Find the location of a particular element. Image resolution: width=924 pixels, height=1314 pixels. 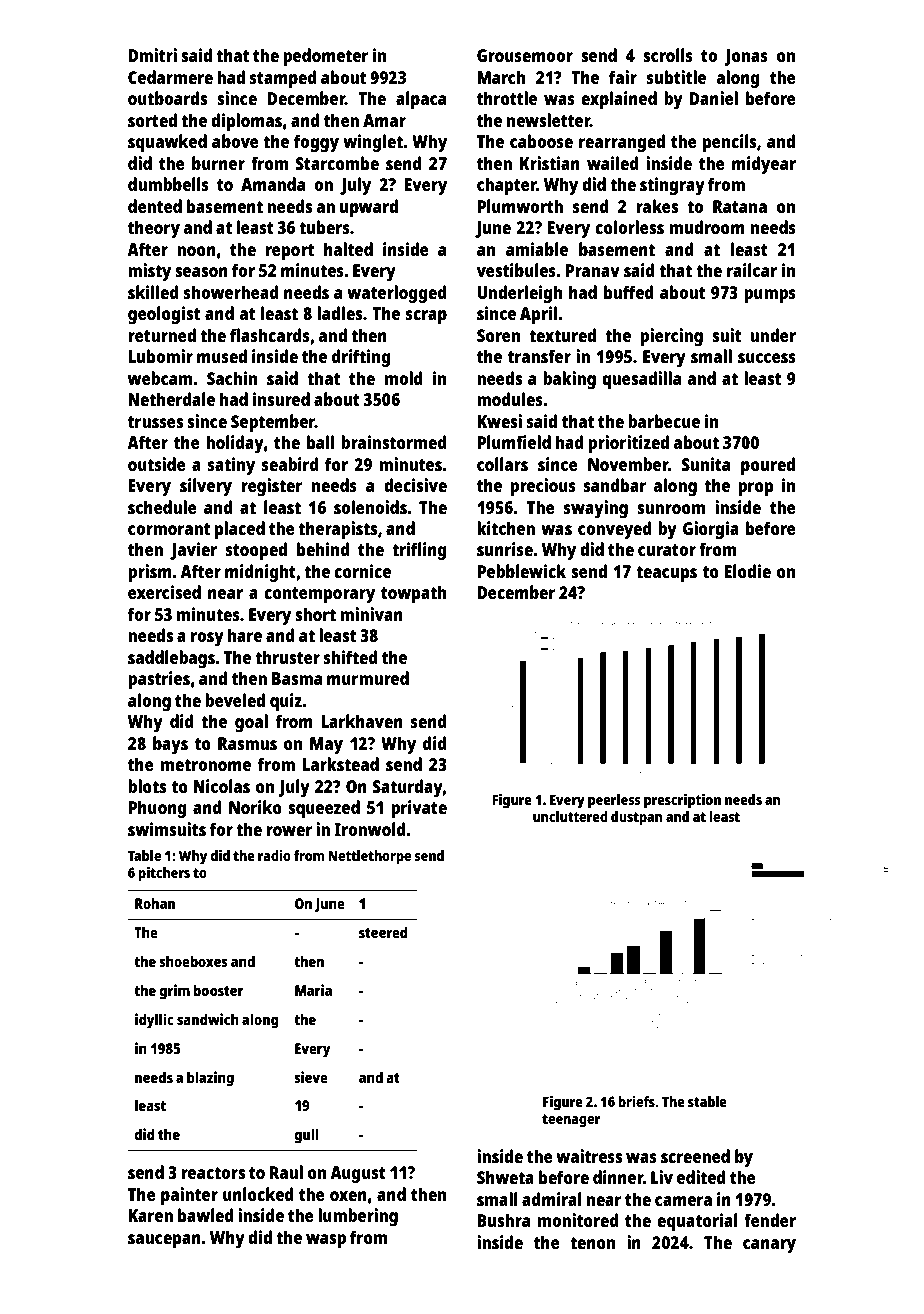

dustpan is located at coordinates (636, 818).
